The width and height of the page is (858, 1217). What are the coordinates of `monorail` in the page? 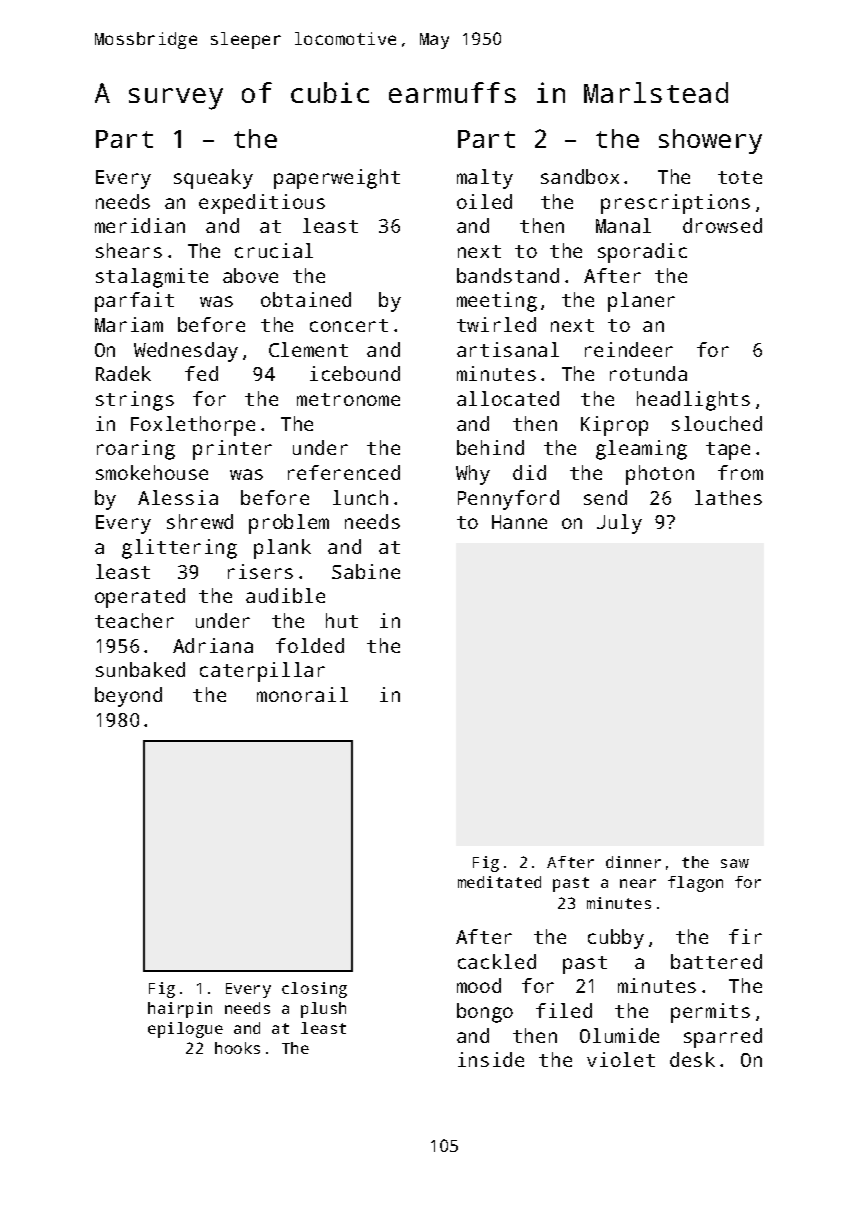 It's located at (302, 694).
